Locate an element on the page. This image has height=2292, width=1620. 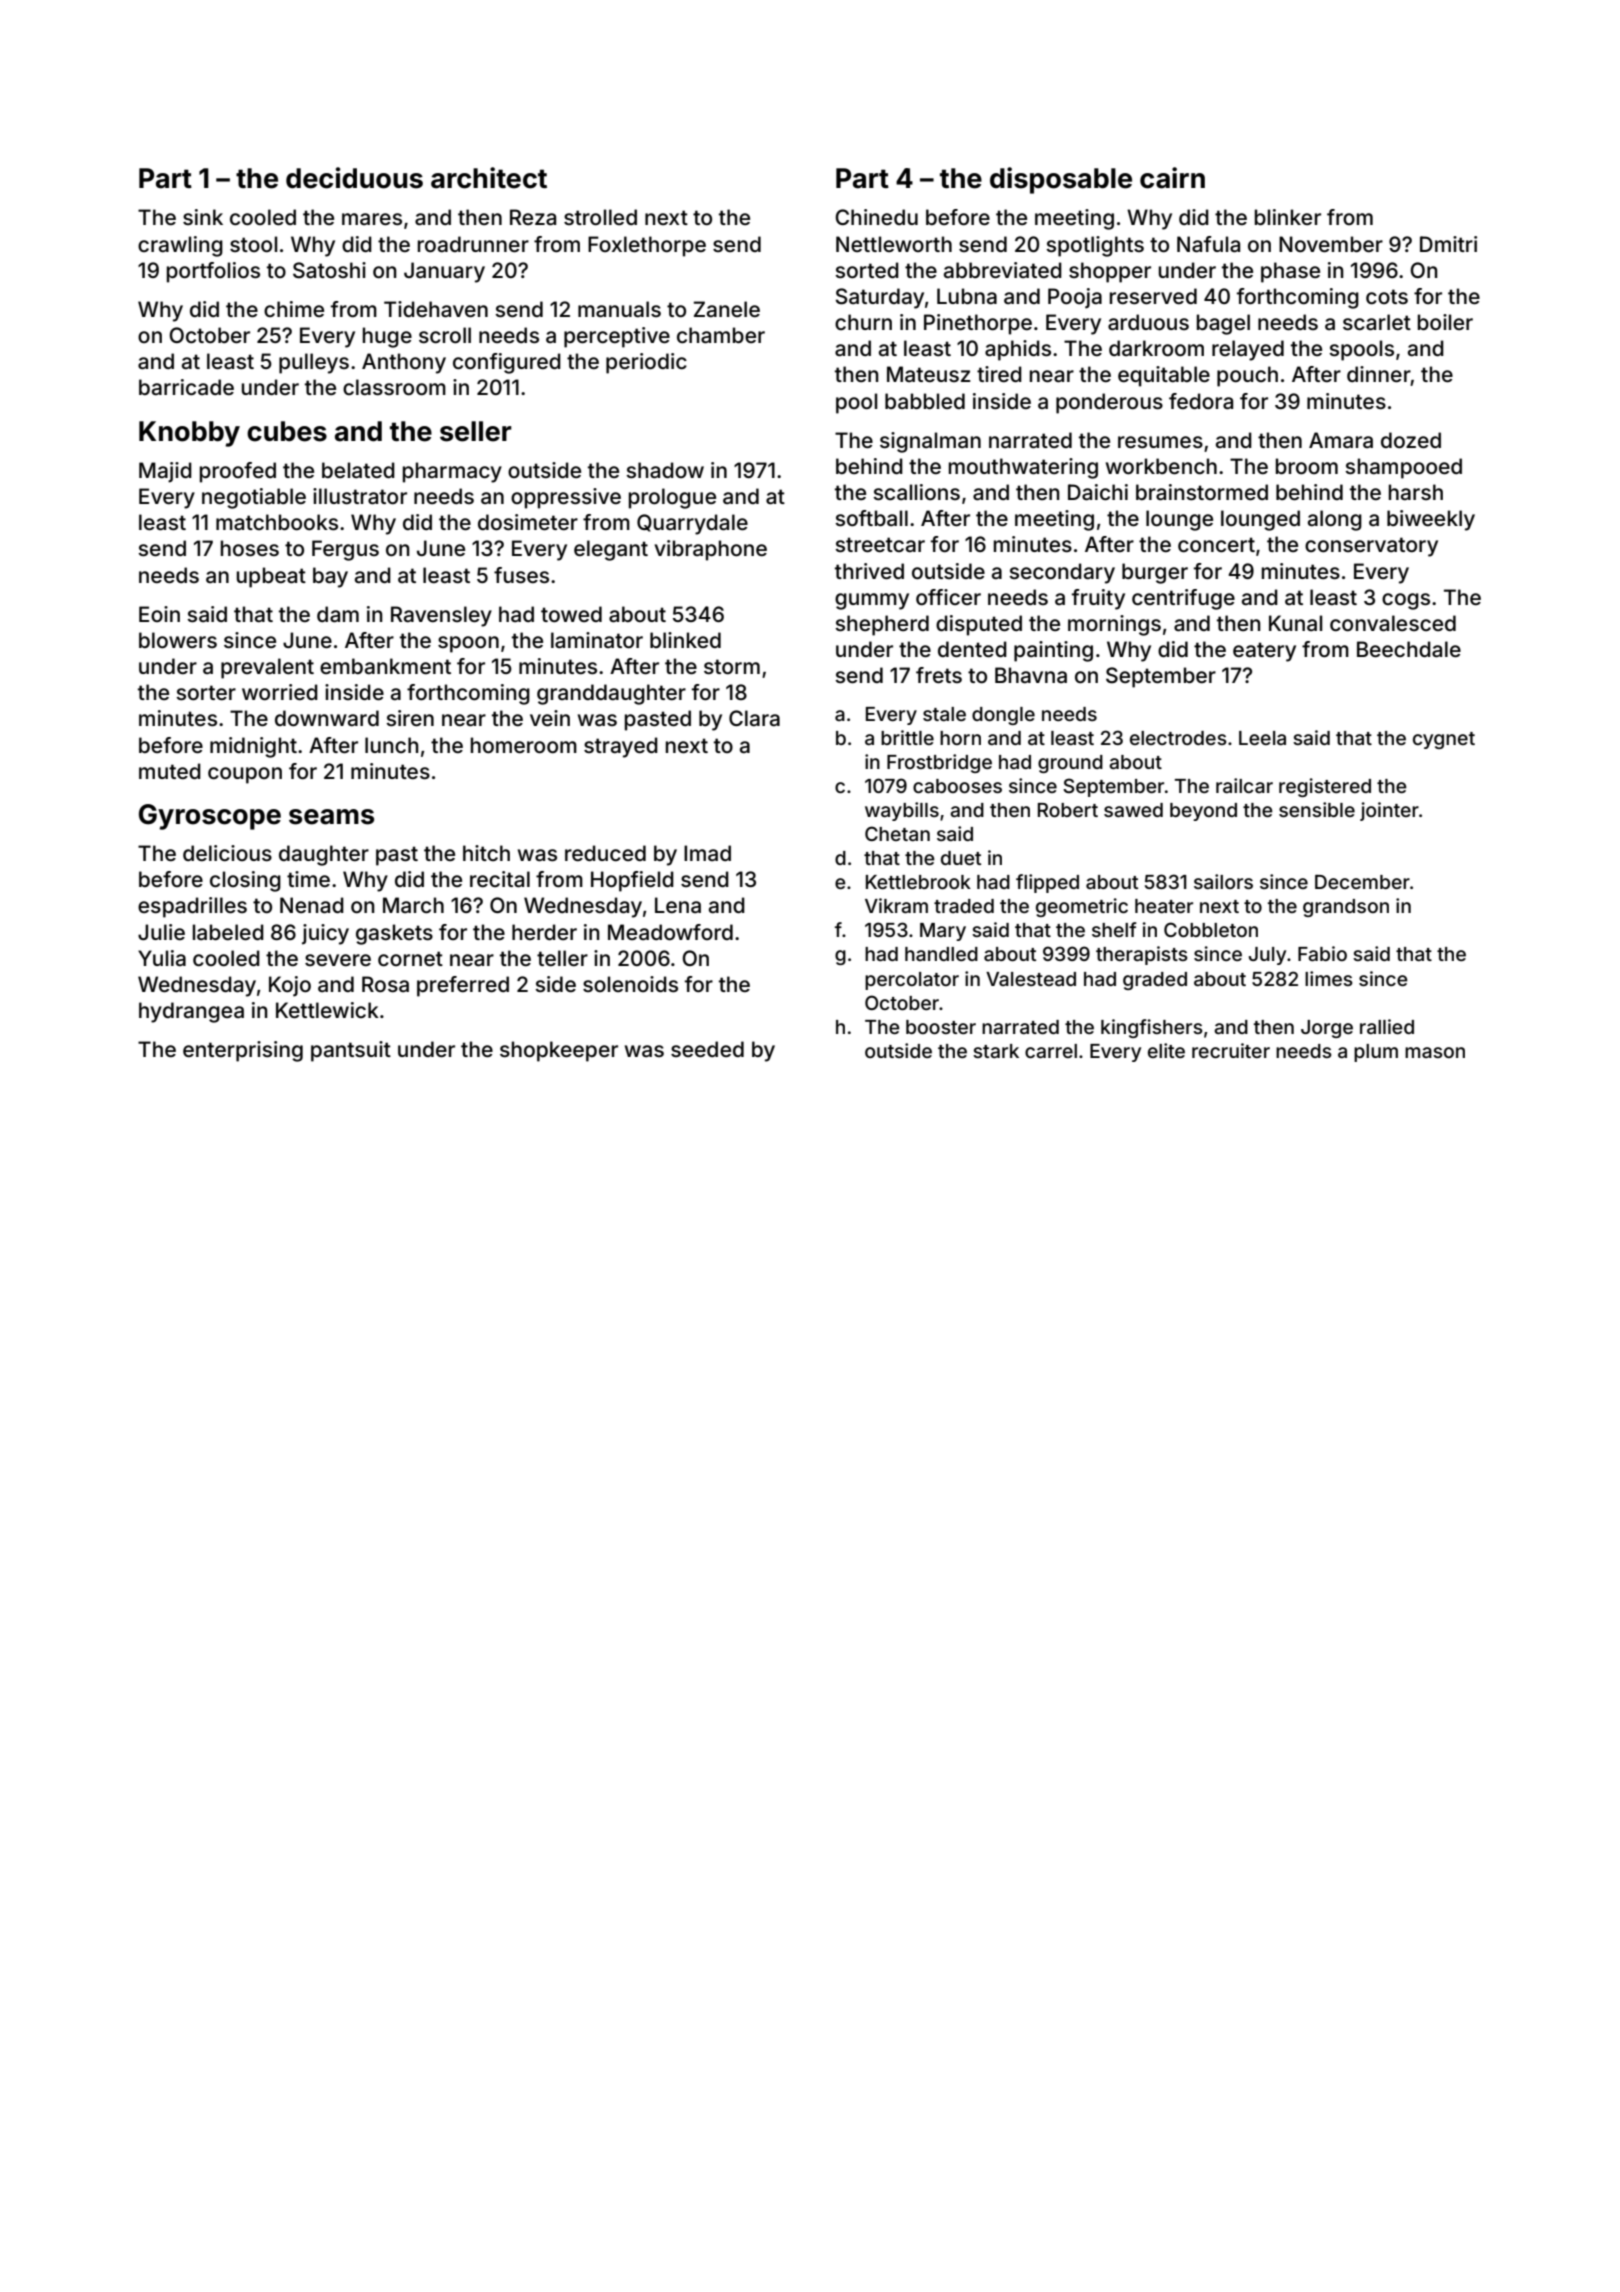
Lena is located at coordinates (678, 905).
